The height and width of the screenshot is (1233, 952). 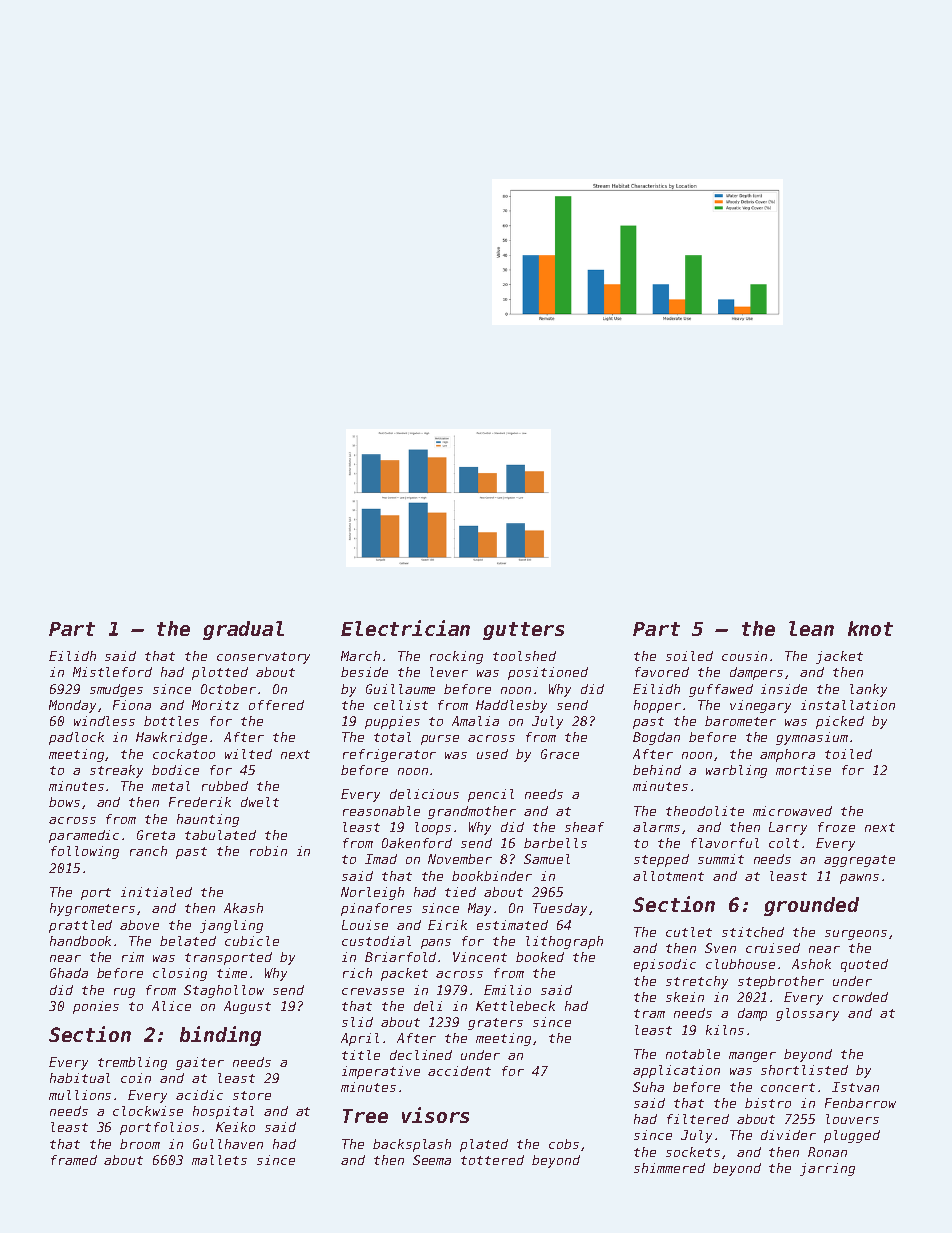 I want to click on barometer, so click(x=740, y=721).
